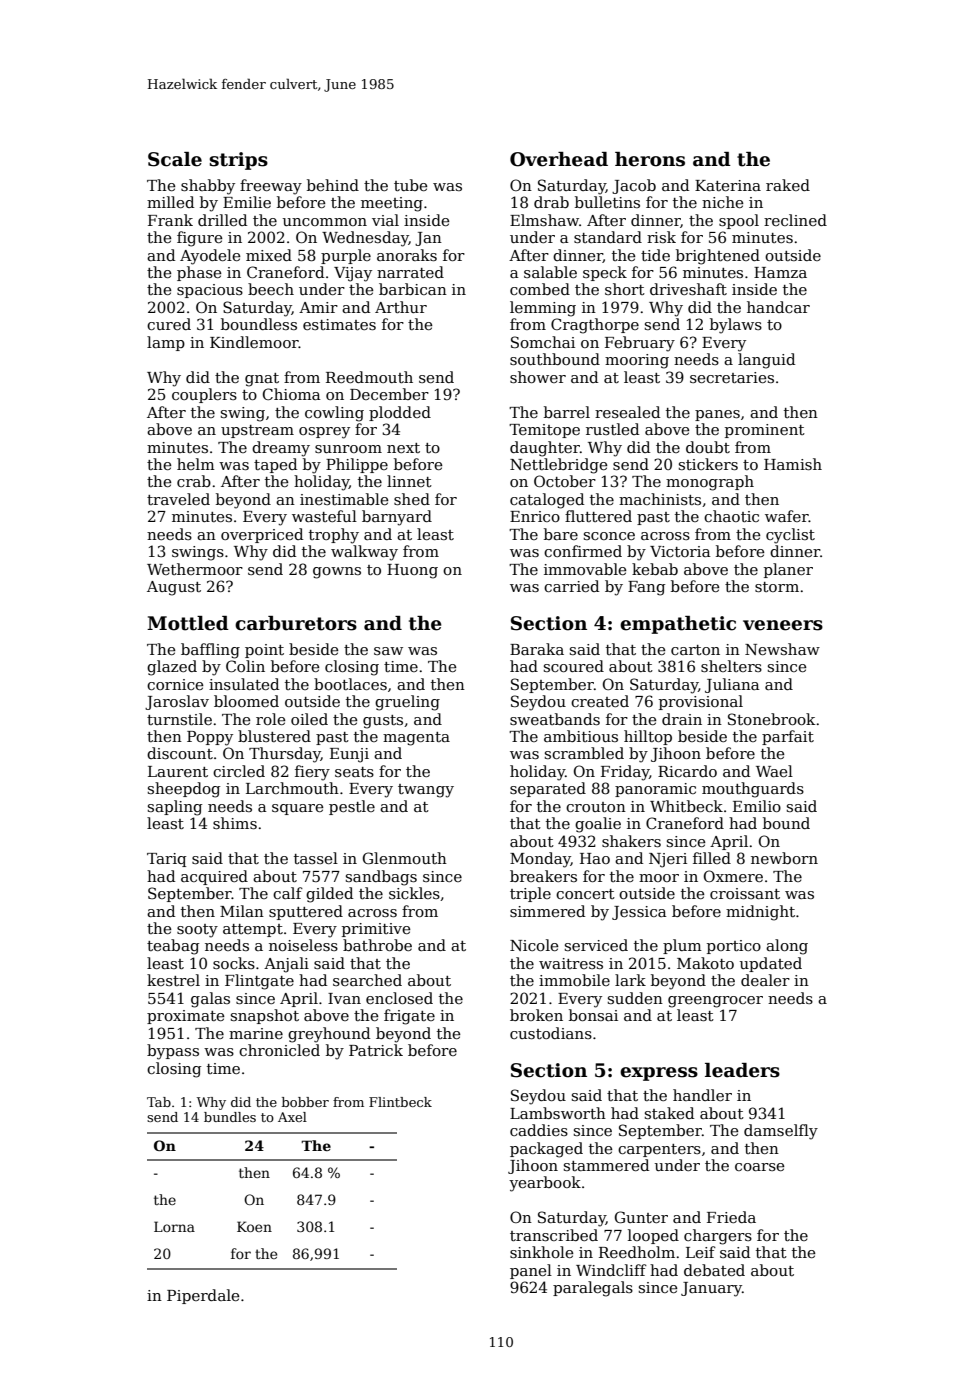 The width and height of the screenshot is (977, 1388). Describe the element at coordinates (766, 361) in the screenshot. I see `languid` at that location.
